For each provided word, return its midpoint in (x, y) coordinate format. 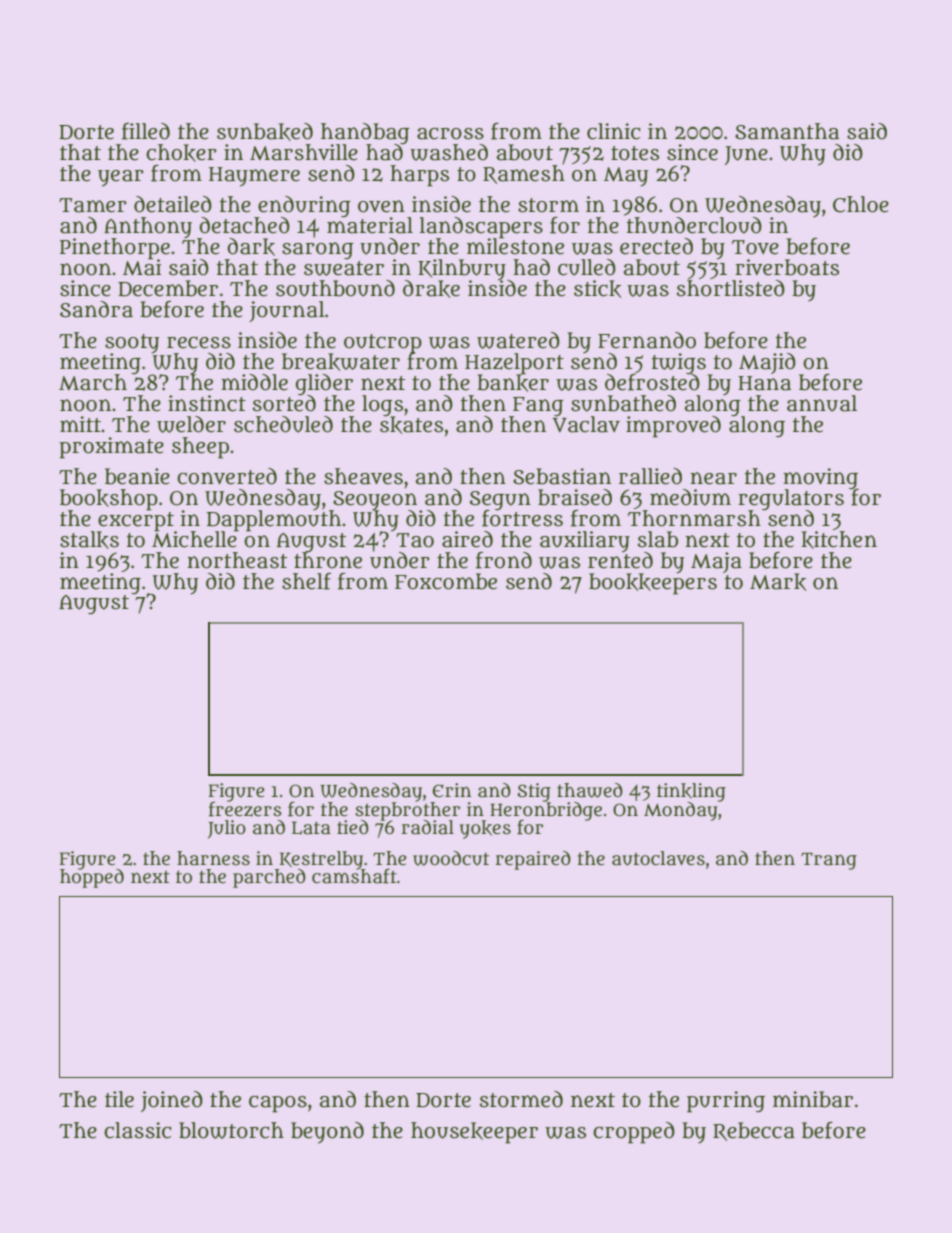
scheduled (283, 424)
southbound (335, 288)
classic (137, 1130)
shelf (306, 581)
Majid (767, 363)
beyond (327, 1133)
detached (244, 225)
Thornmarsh (694, 518)
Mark (778, 582)
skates (411, 425)
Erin (452, 790)
